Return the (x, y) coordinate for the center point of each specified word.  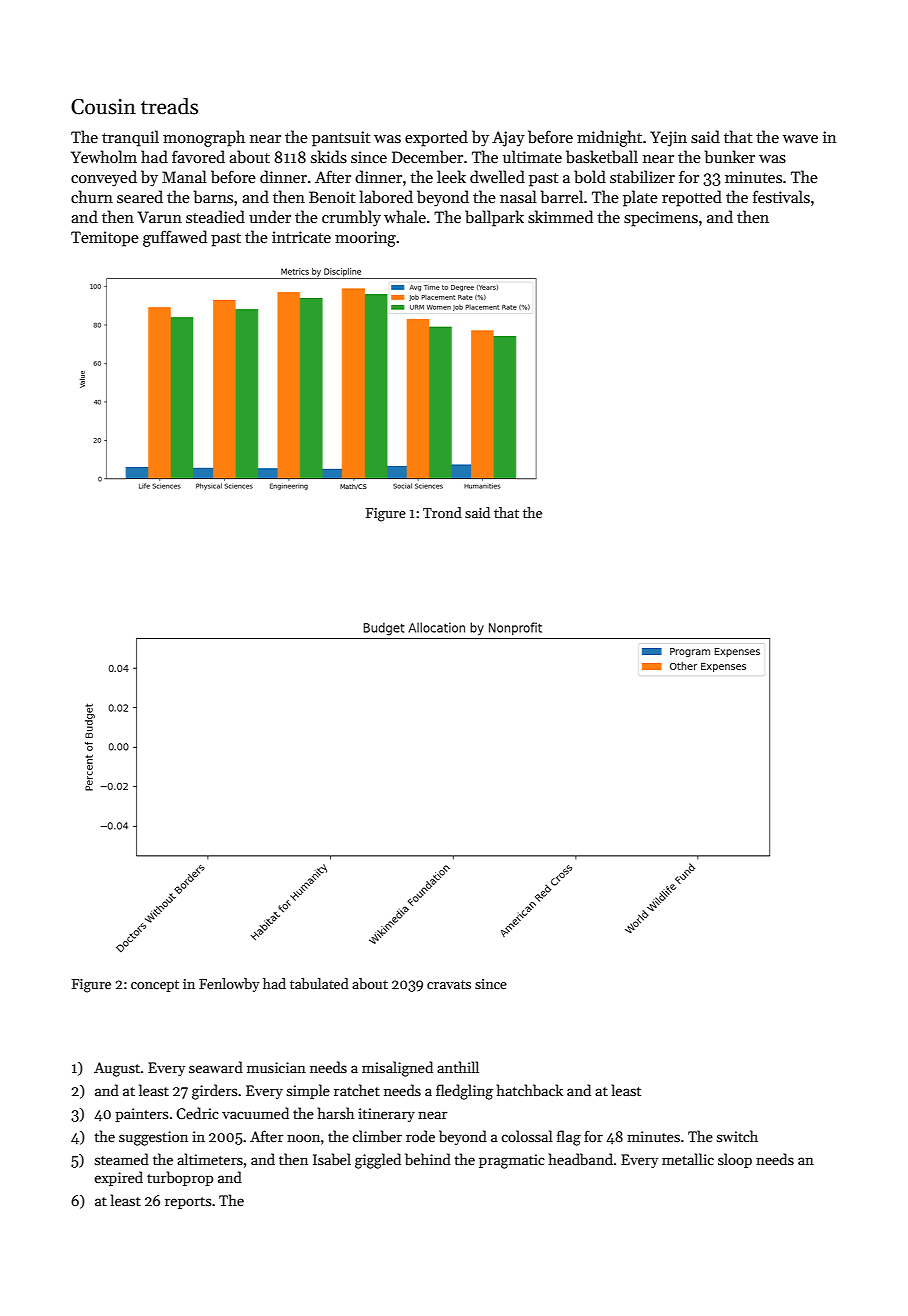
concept (155, 986)
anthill (458, 1067)
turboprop (180, 1178)
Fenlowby (229, 985)
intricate (301, 237)
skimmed (560, 217)
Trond (442, 512)
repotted (692, 198)
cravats (449, 984)
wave (800, 139)
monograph (204, 138)
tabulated (319, 983)
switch (737, 1136)
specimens (661, 219)
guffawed (175, 238)
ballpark (494, 218)
